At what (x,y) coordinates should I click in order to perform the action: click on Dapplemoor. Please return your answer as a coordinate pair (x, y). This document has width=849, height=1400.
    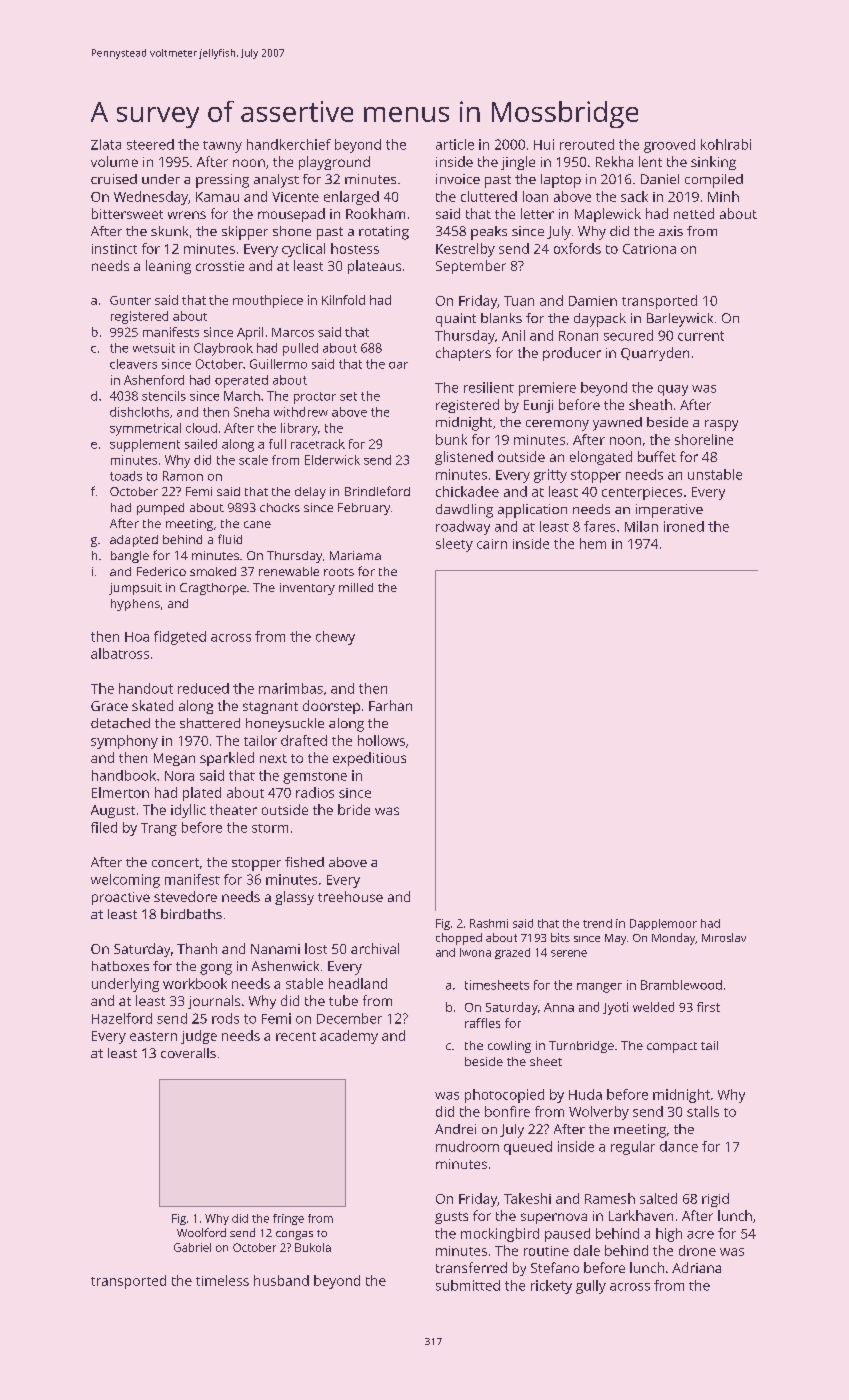
    Looking at the image, I should click on (663, 924).
